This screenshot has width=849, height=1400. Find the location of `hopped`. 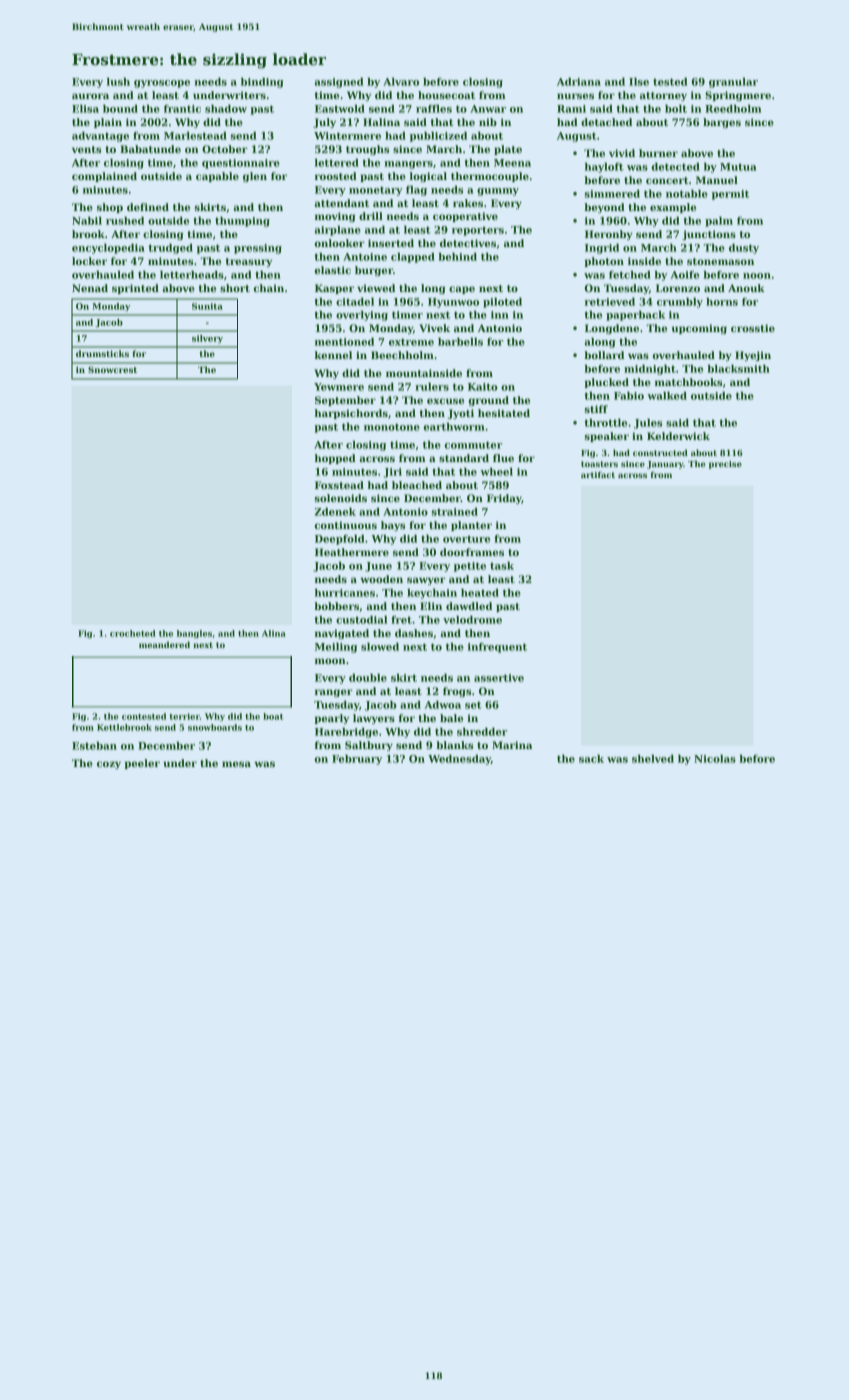

hopped is located at coordinates (335, 459).
